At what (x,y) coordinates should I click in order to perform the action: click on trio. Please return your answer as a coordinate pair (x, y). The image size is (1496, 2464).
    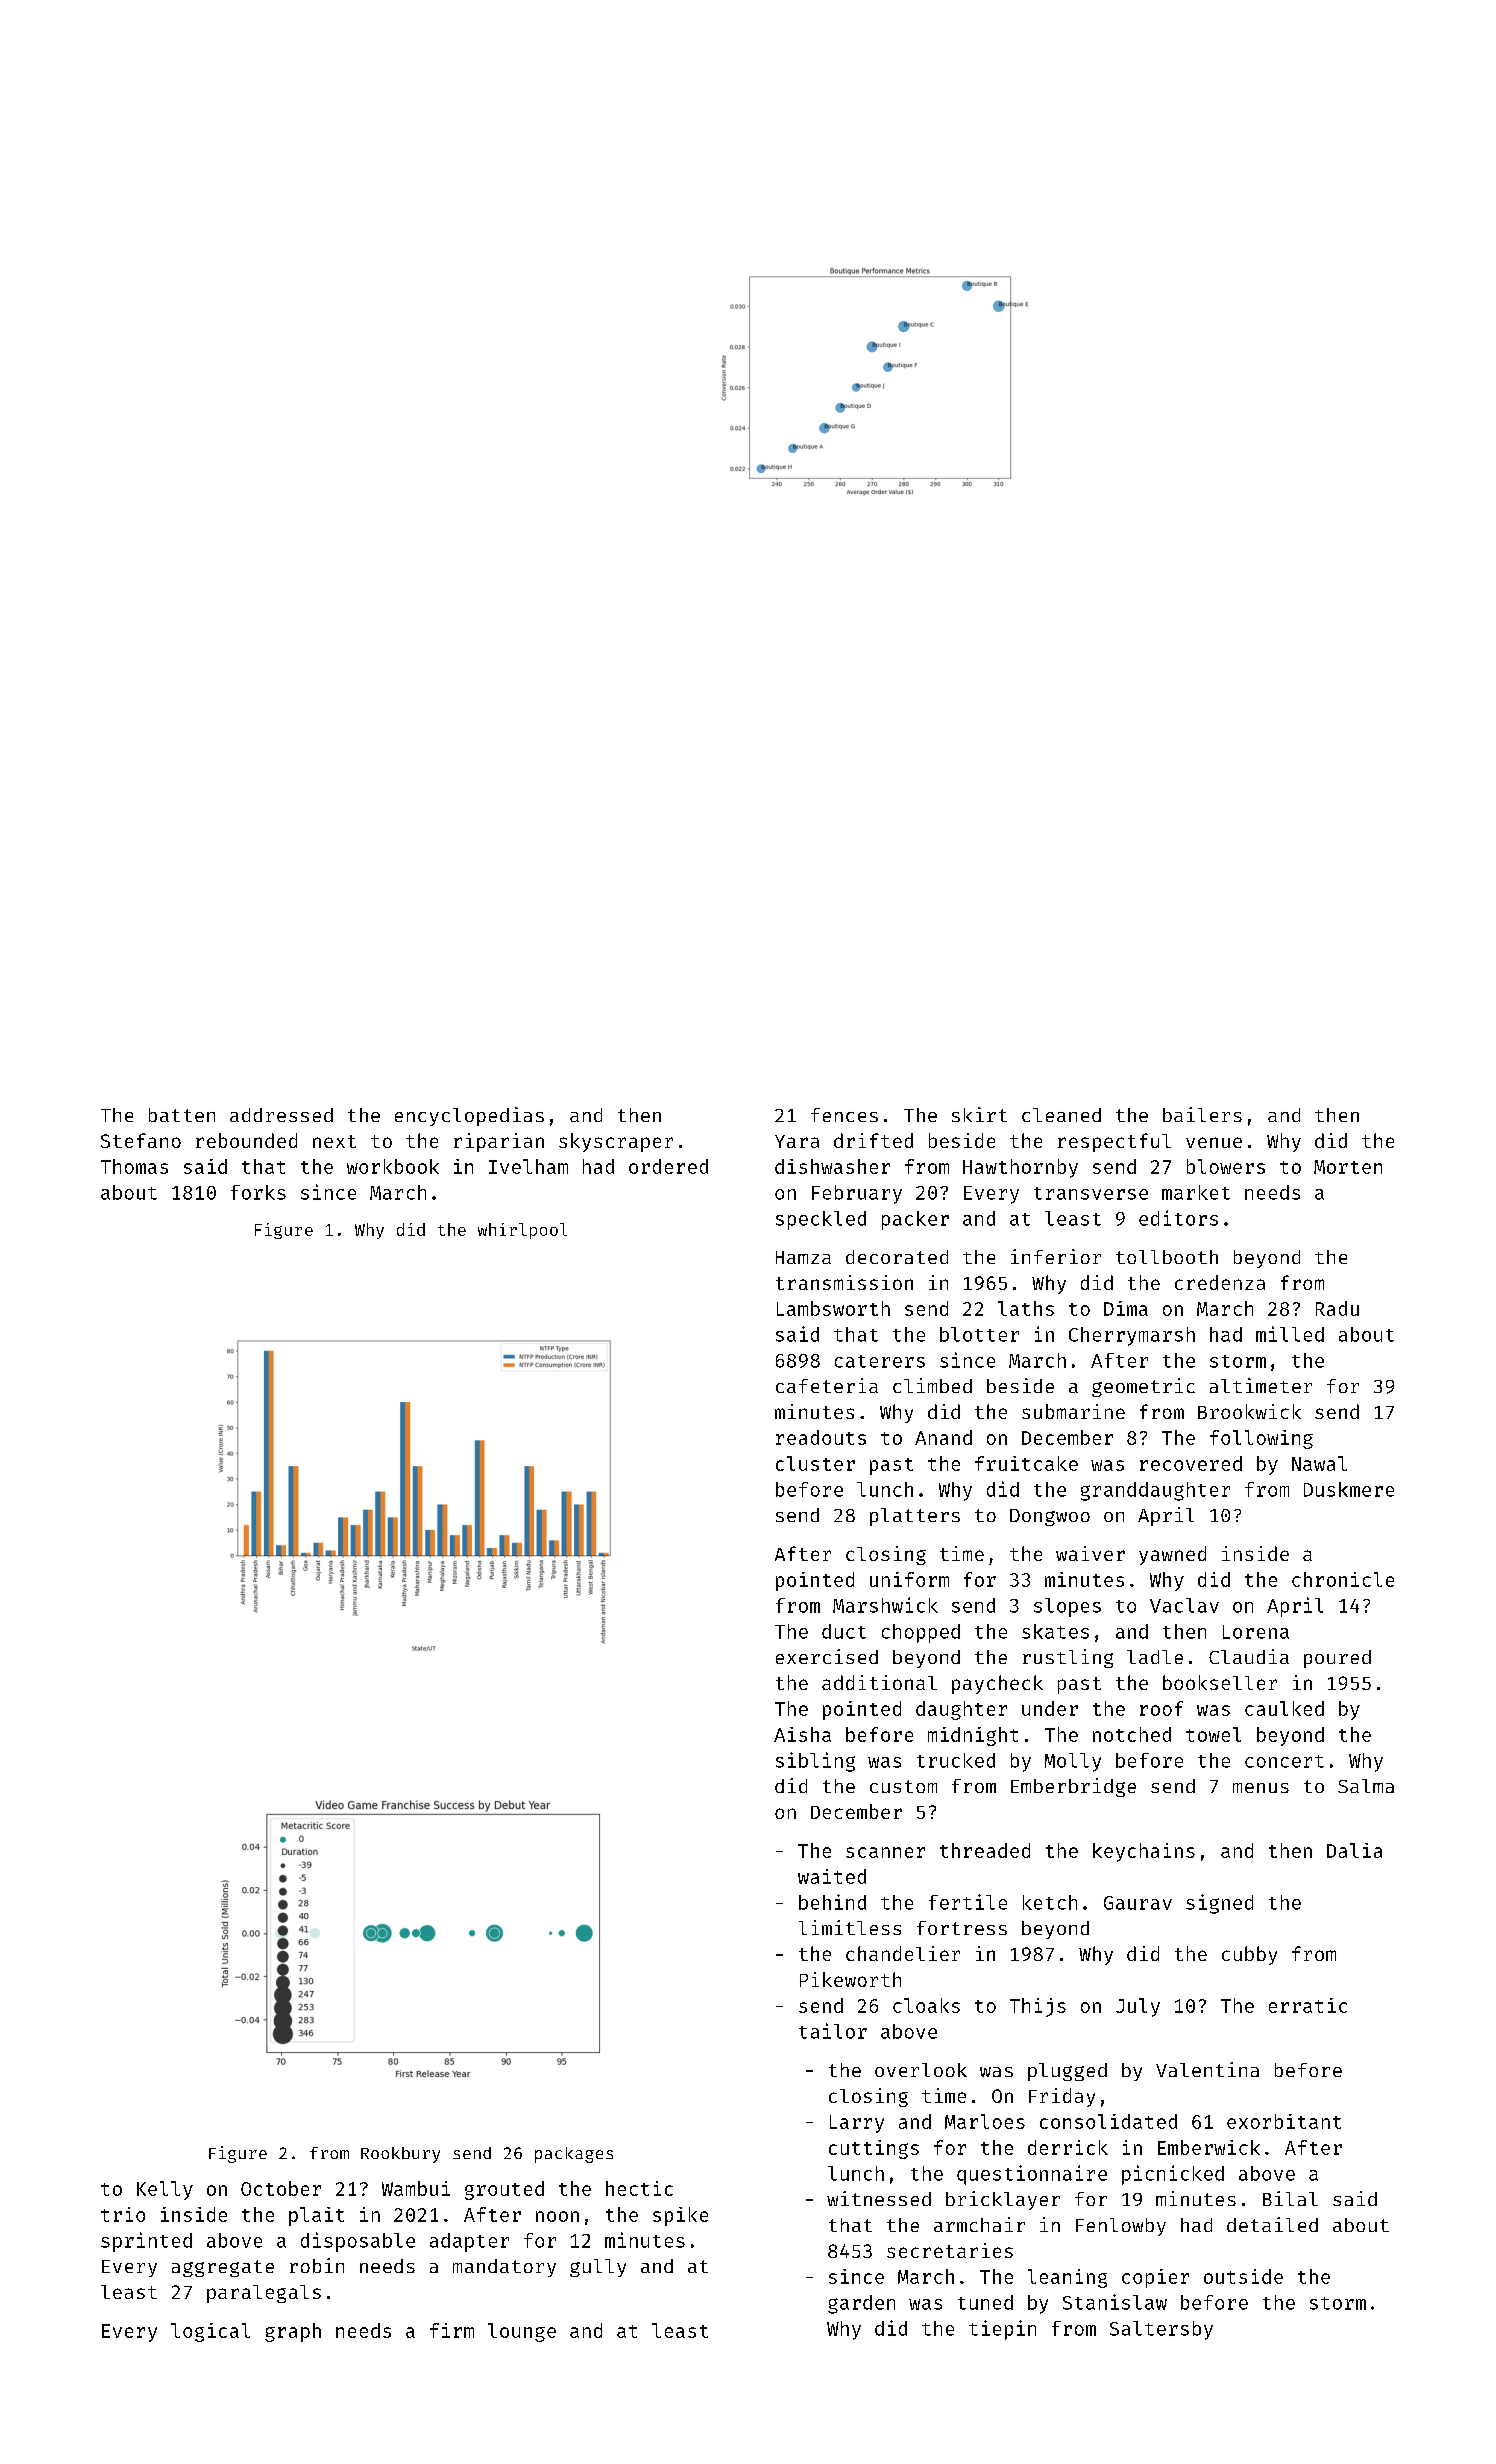
    Looking at the image, I should click on (123, 2214).
